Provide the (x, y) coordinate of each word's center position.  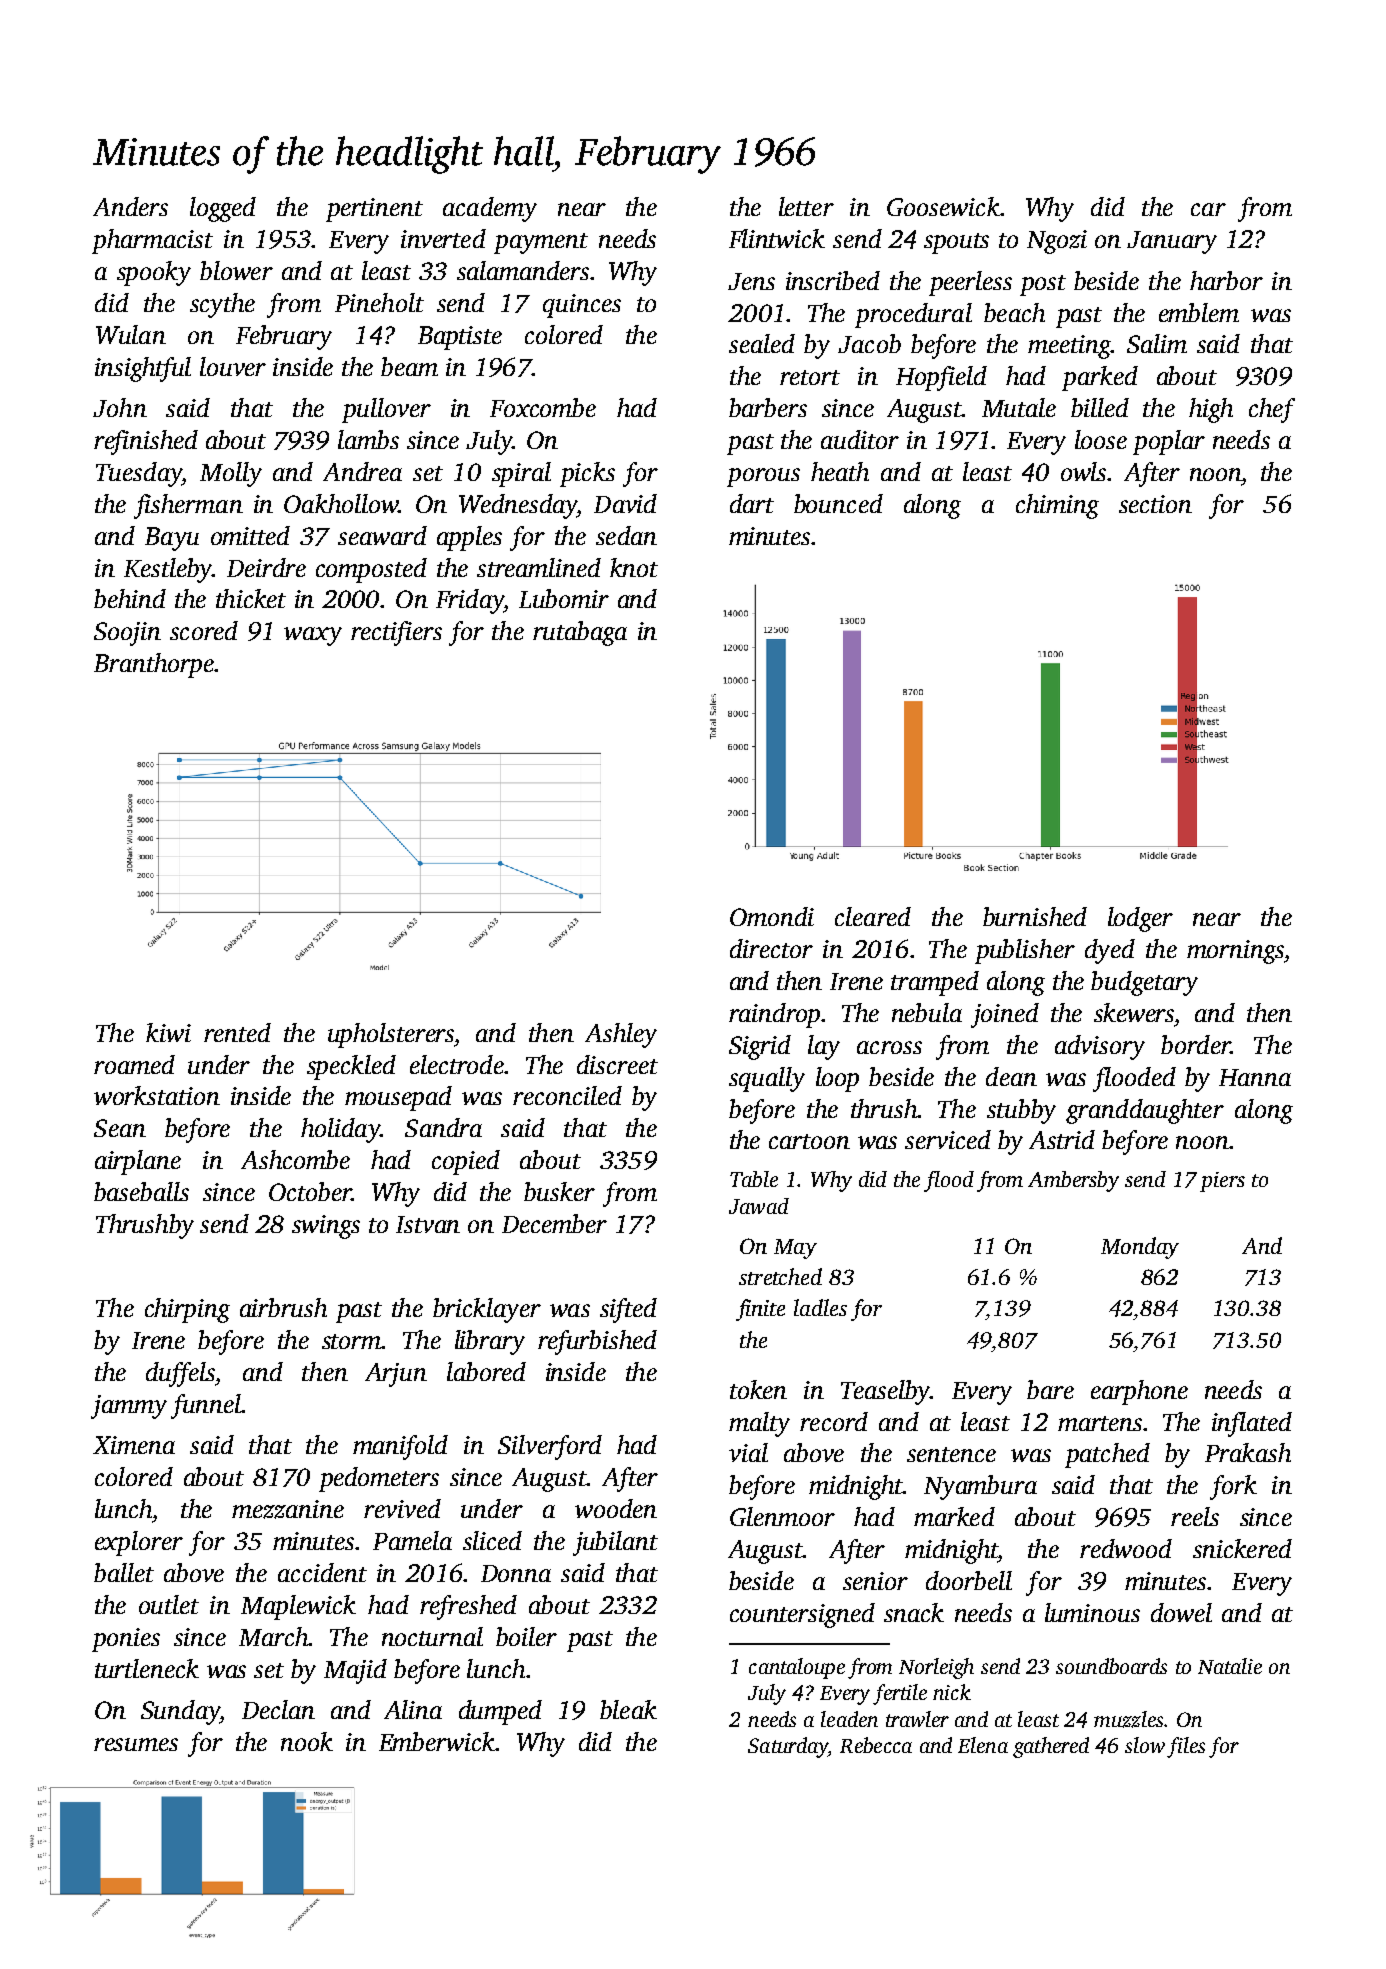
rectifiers (396, 633)
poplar (1169, 442)
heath (840, 471)
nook (307, 1741)
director (771, 948)
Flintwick (777, 238)
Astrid (1062, 1139)
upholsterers (391, 1035)
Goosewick (943, 206)
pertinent (374, 210)
